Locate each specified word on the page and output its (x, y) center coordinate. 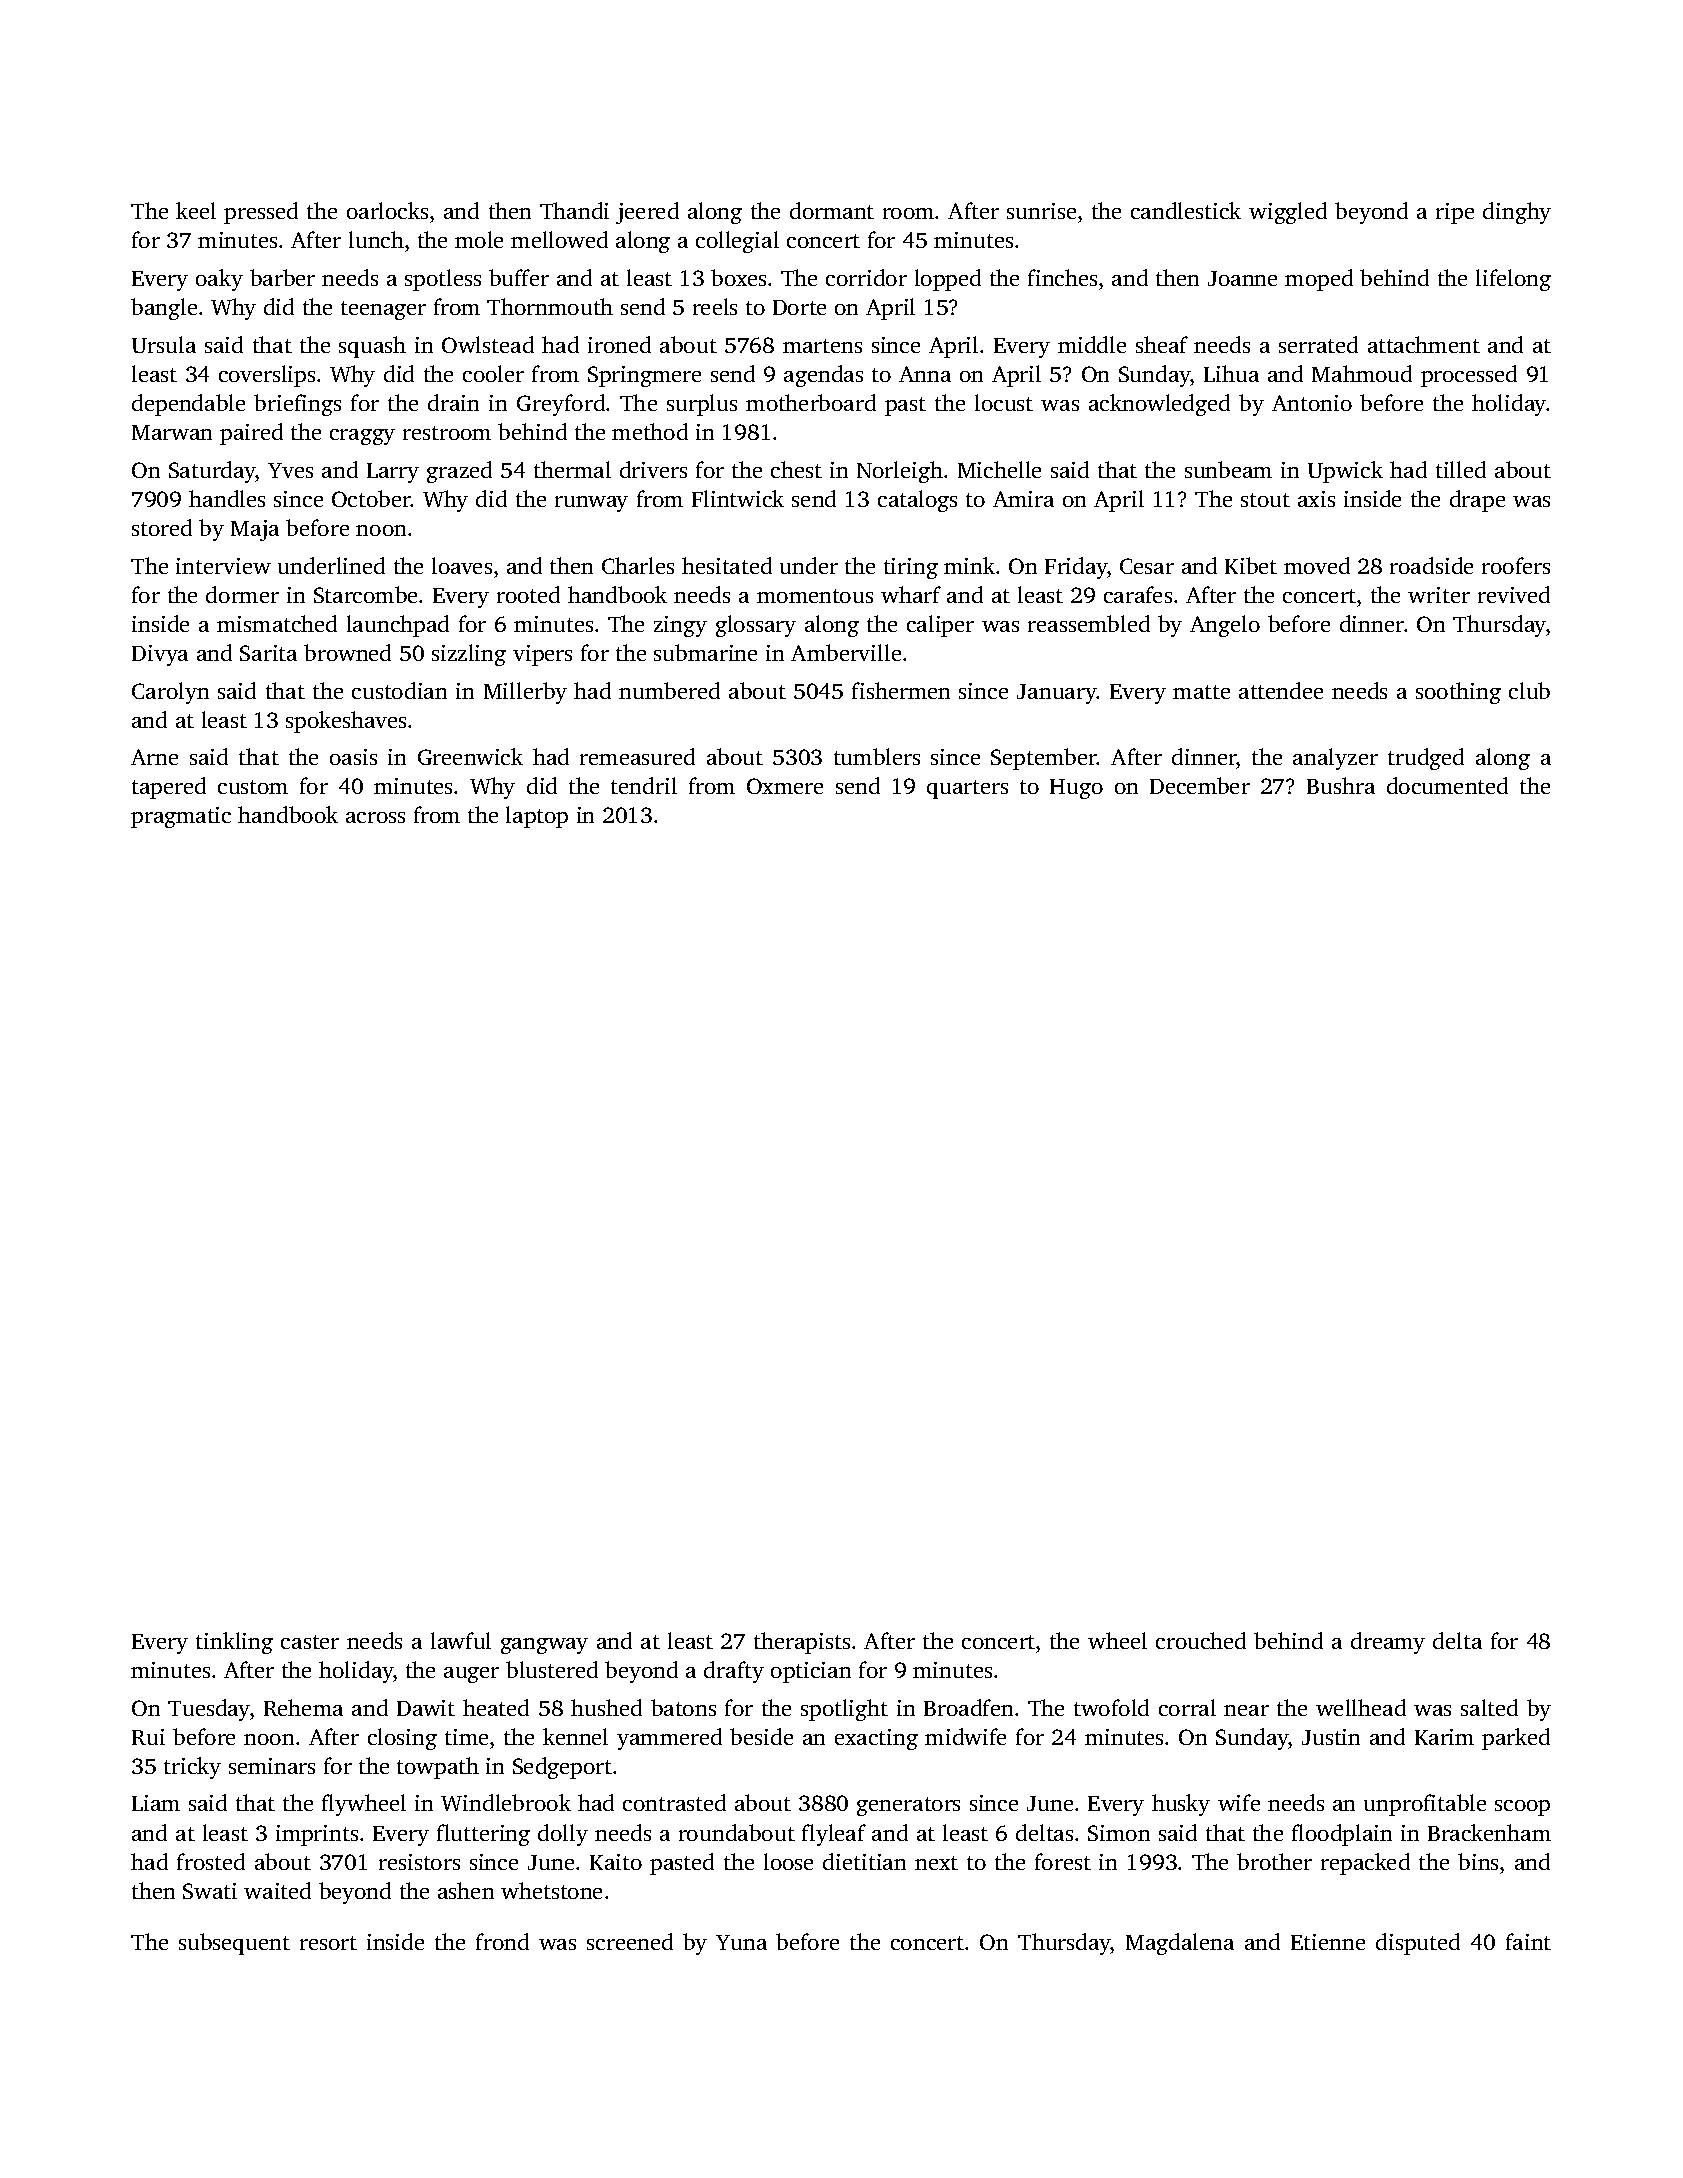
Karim (1444, 1737)
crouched (1201, 1640)
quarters (967, 789)
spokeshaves (346, 722)
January (1057, 694)
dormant (832, 210)
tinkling (234, 1643)
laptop (537, 817)
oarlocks (387, 210)
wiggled (1288, 213)
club (1529, 690)
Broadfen (968, 1707)
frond (502, 1941)
